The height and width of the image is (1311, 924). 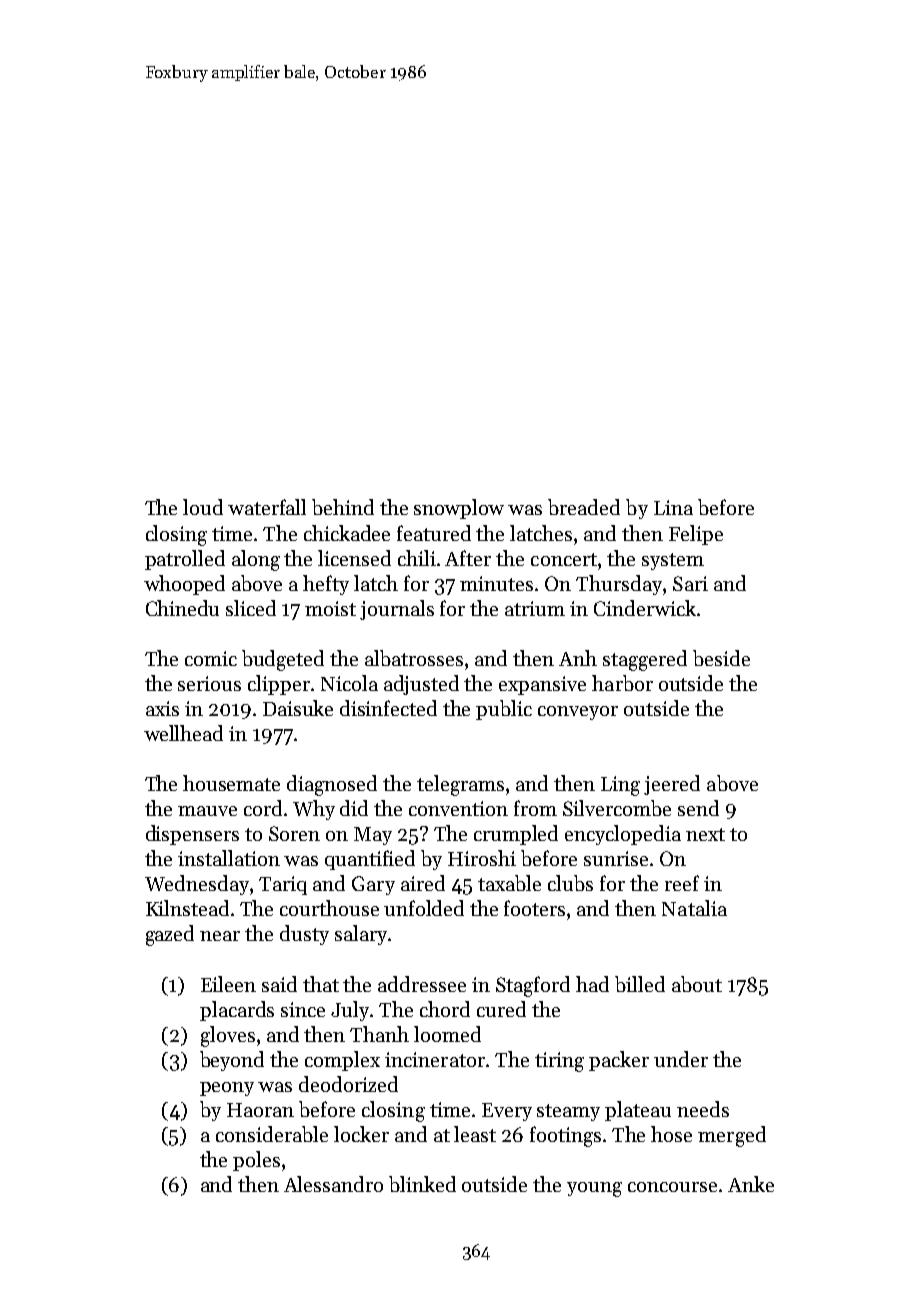 I want to click on Haoran, so click(x=260, y=1110).
